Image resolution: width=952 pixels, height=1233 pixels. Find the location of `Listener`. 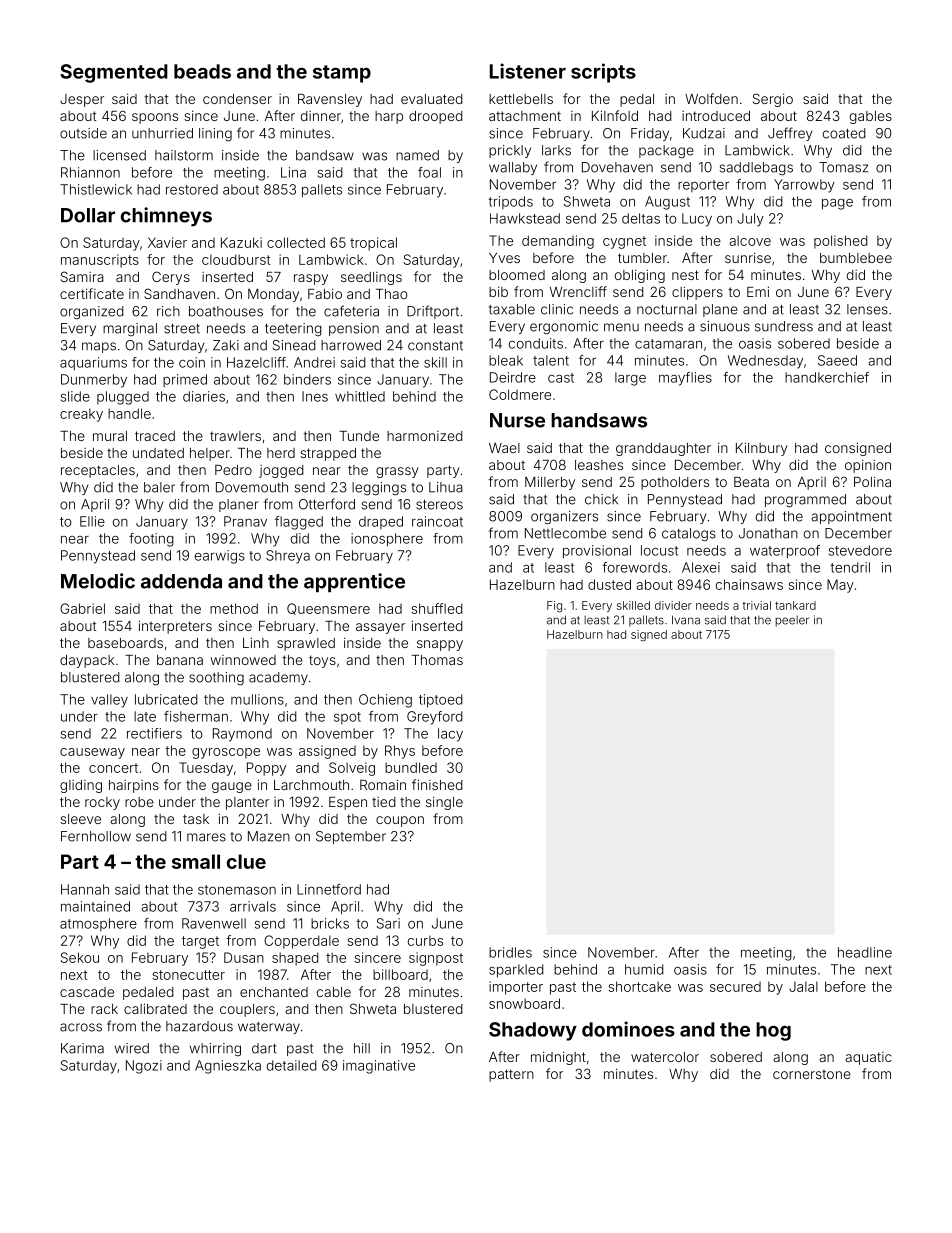

Listener is located at coordinates (528, 71).
